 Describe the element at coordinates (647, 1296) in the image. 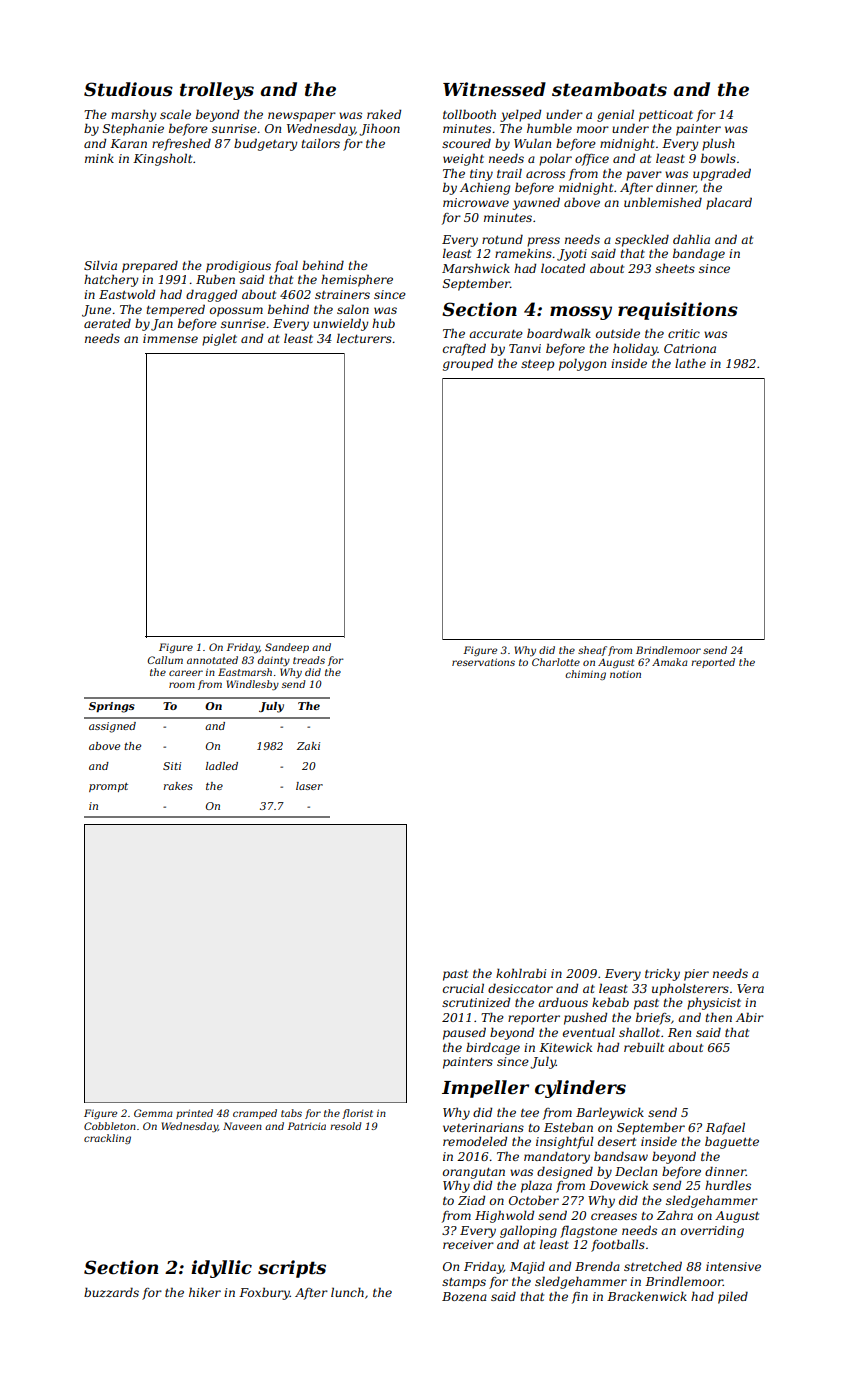

I see `Brackenwick` at that location.
